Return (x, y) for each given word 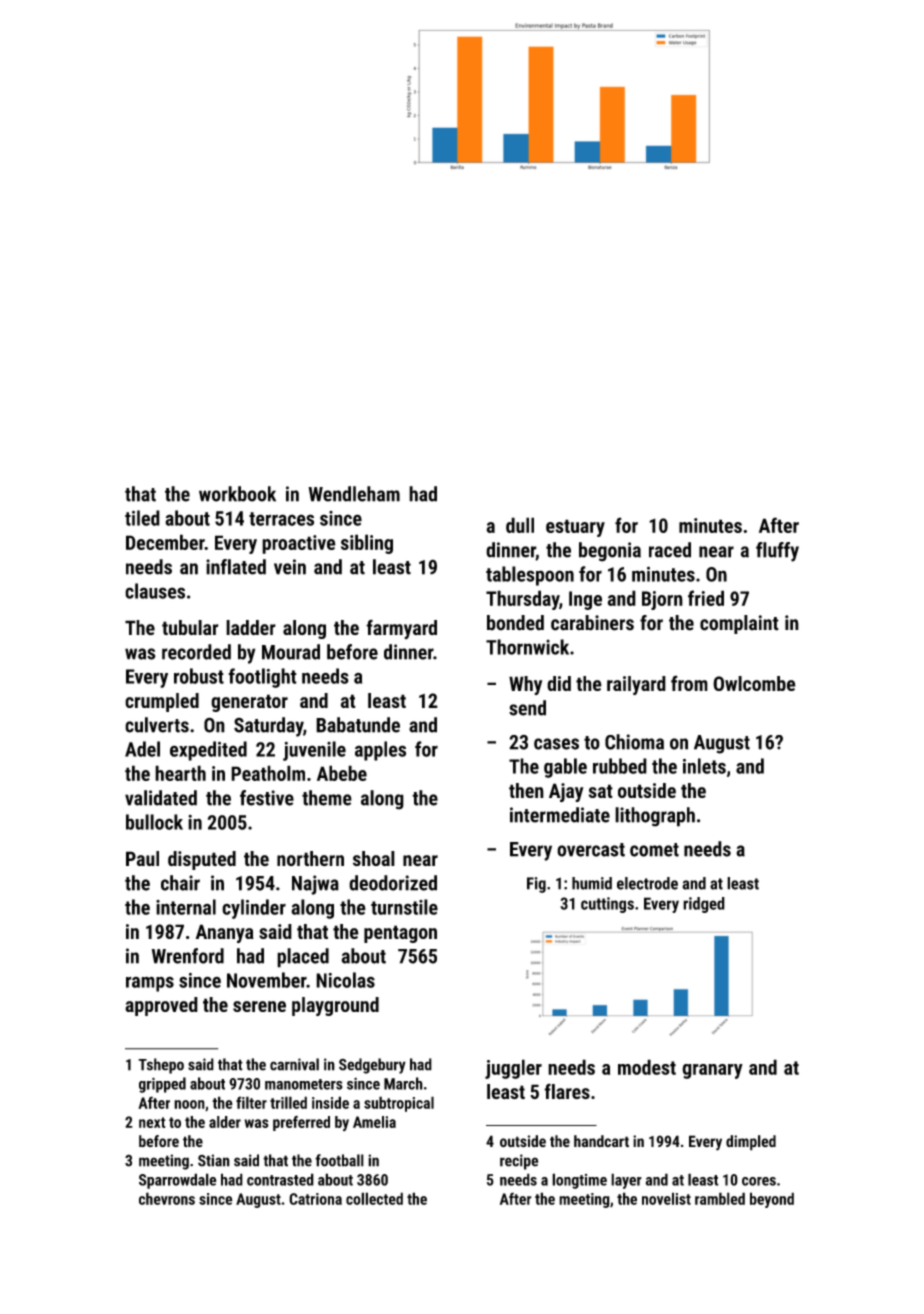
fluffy (777, 552)
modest (647, 1067)
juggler (513, 1069)
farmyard (401, 629)
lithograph (655, 817)
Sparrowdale (178, 1181)
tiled (142, 518)
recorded (196, 652)
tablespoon (530, 576)
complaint (739, 624)
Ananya (225, 933)
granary (712, 1071)
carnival (294, 1064)
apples (380, 751)
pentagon (400, 934)
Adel (142, 749)
